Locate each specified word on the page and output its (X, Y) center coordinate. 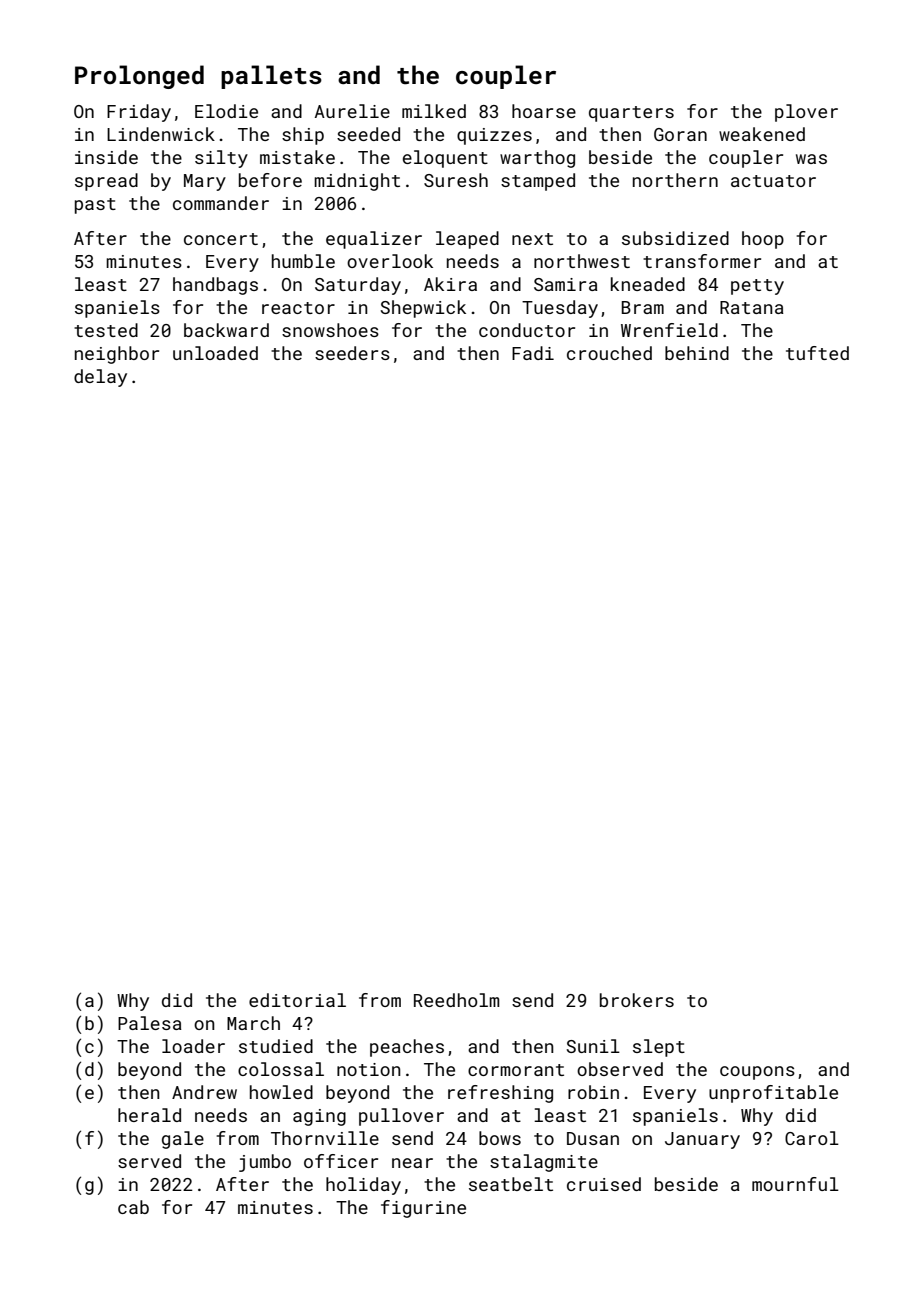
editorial (297, 1000)
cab (133, 1207)
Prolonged (139, 77)
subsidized (675, 238)
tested (106, 330)
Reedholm (456, 1000)
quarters (631, 114)
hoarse (544, 111)
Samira (566, 284)
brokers (637, 1000)
